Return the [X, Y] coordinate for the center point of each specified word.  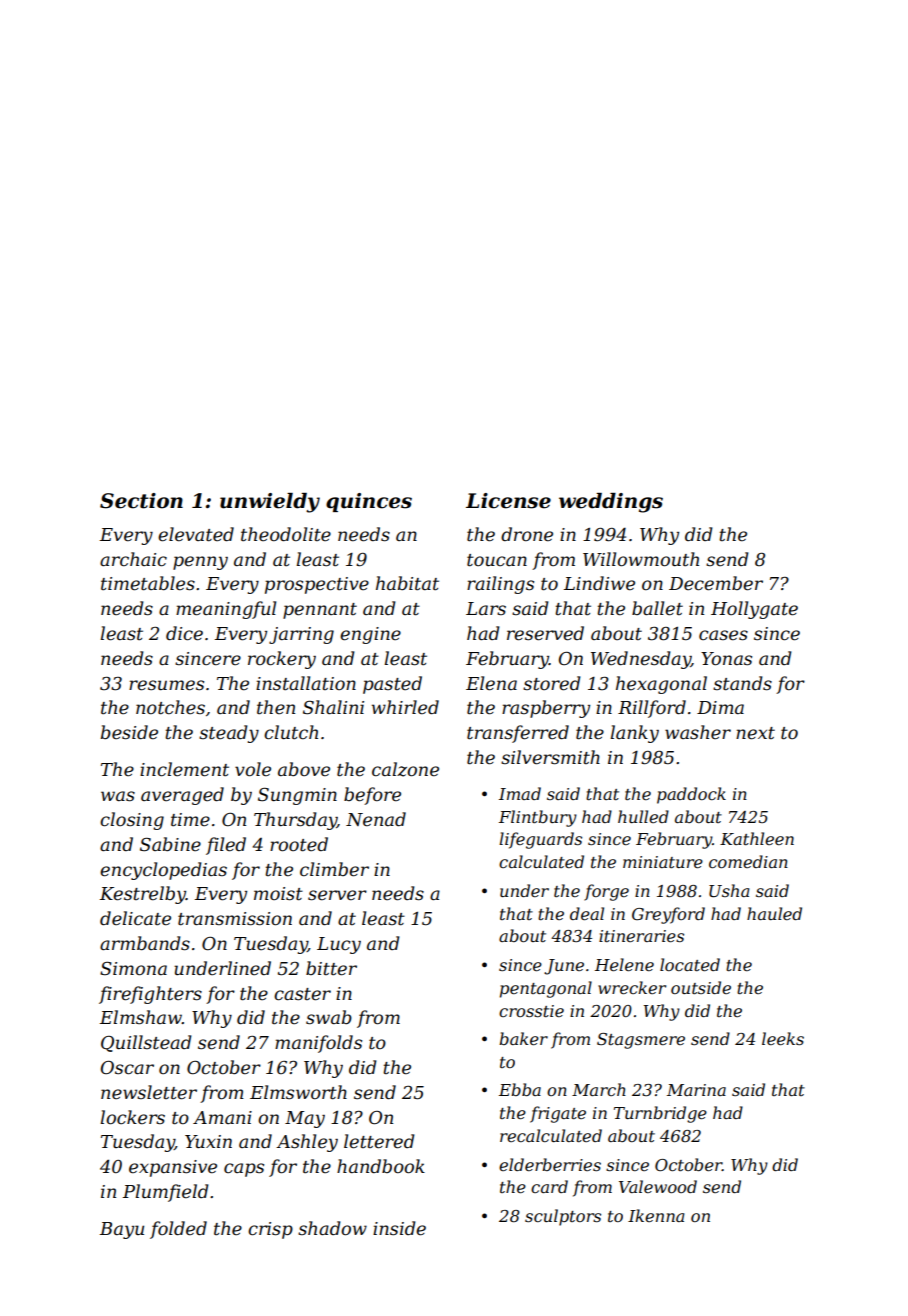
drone [527, 534]
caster [302, 994]
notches [170, 707]
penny [200, 563]
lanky [634, 734]
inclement [184, 769]
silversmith [550, 757]
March [599, 1089]
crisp [270, 1230]
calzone [405, 769]
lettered [379, 1141]
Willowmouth [641, 559]
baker [523, 1038]
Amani [222, 1117]
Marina [696, 1090]
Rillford [652, 709]
